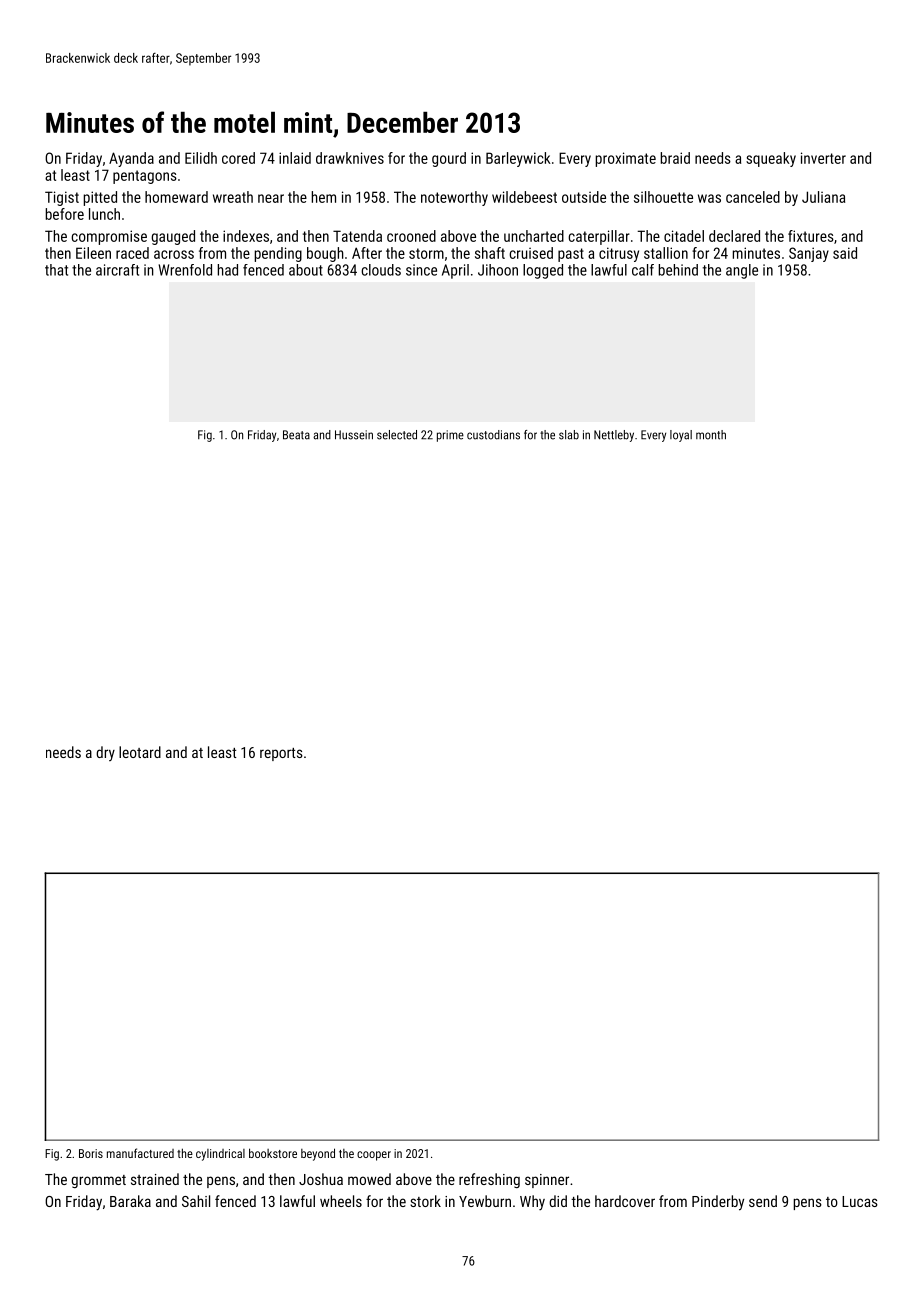 The height and width of the screenshot is (1308, 924). What do you see at coordinates (742, 271) in the screenshot?
I see `angle` at bounding box center [742, 271].
